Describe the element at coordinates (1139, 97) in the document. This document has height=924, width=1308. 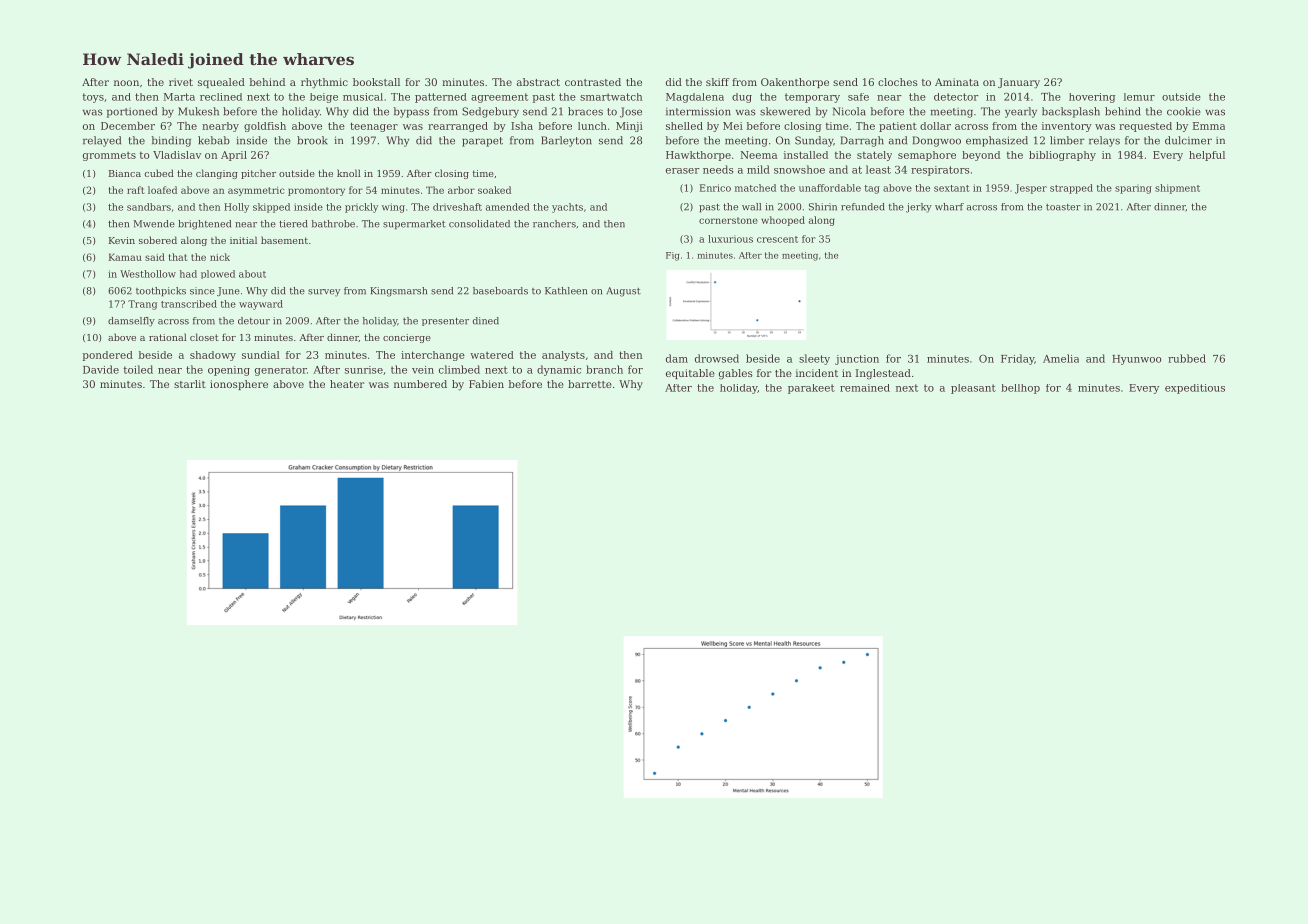
I see `lemur` at that location.
